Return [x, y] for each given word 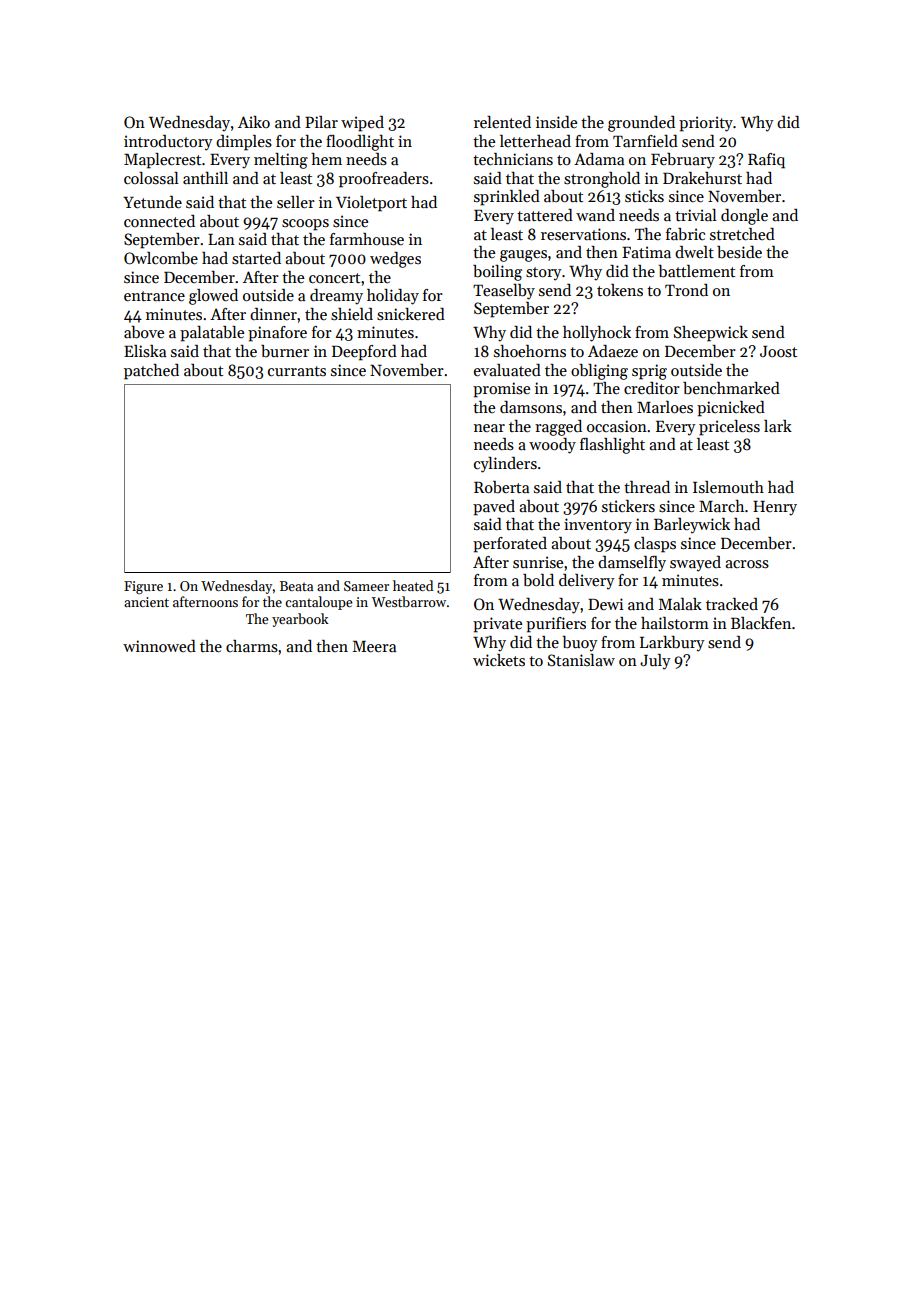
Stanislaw [581, 660]
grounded [641, 124]
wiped [362, 124]
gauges [523, 256]
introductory [168, 143]
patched [151, 372]
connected [159, 221]
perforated [510, 545]
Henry [775, 508]
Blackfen [761, 623]
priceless [729, 428]
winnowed [159, 646]
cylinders [505, 465]
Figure [143, 587]
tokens [620, 290]
